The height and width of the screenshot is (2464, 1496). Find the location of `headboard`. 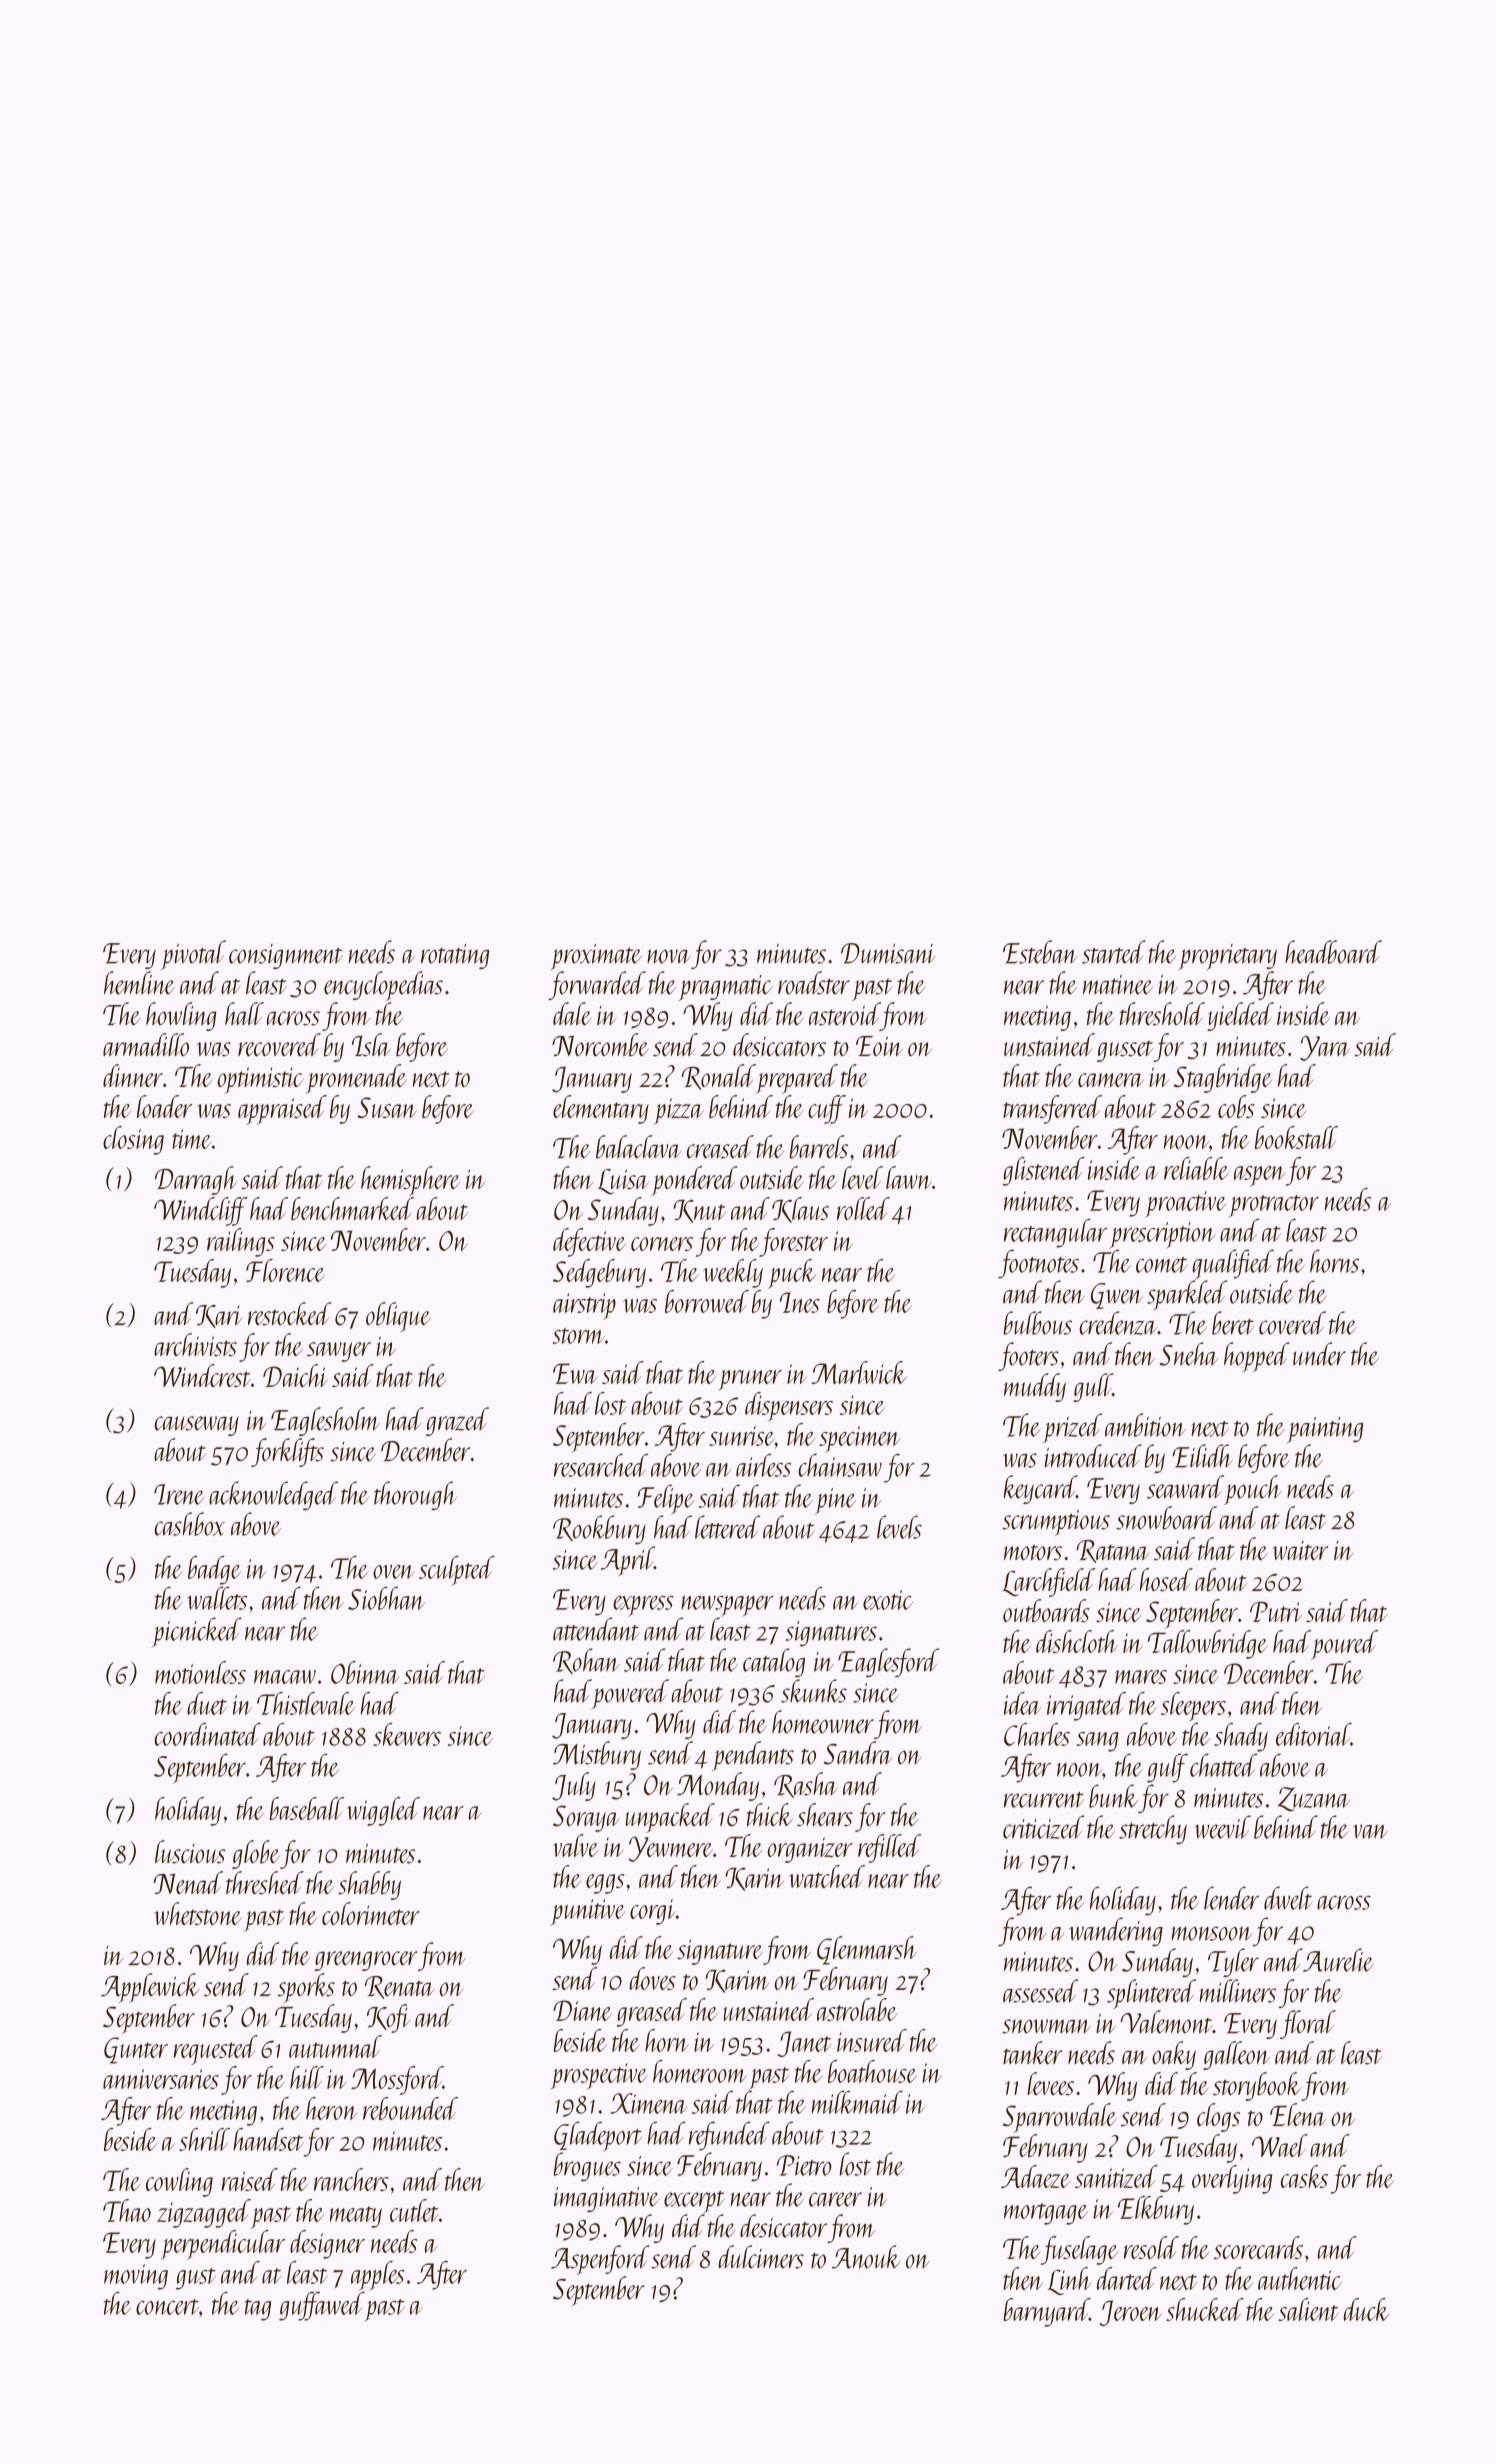

headboard is located at coordinates (1333, 952).
